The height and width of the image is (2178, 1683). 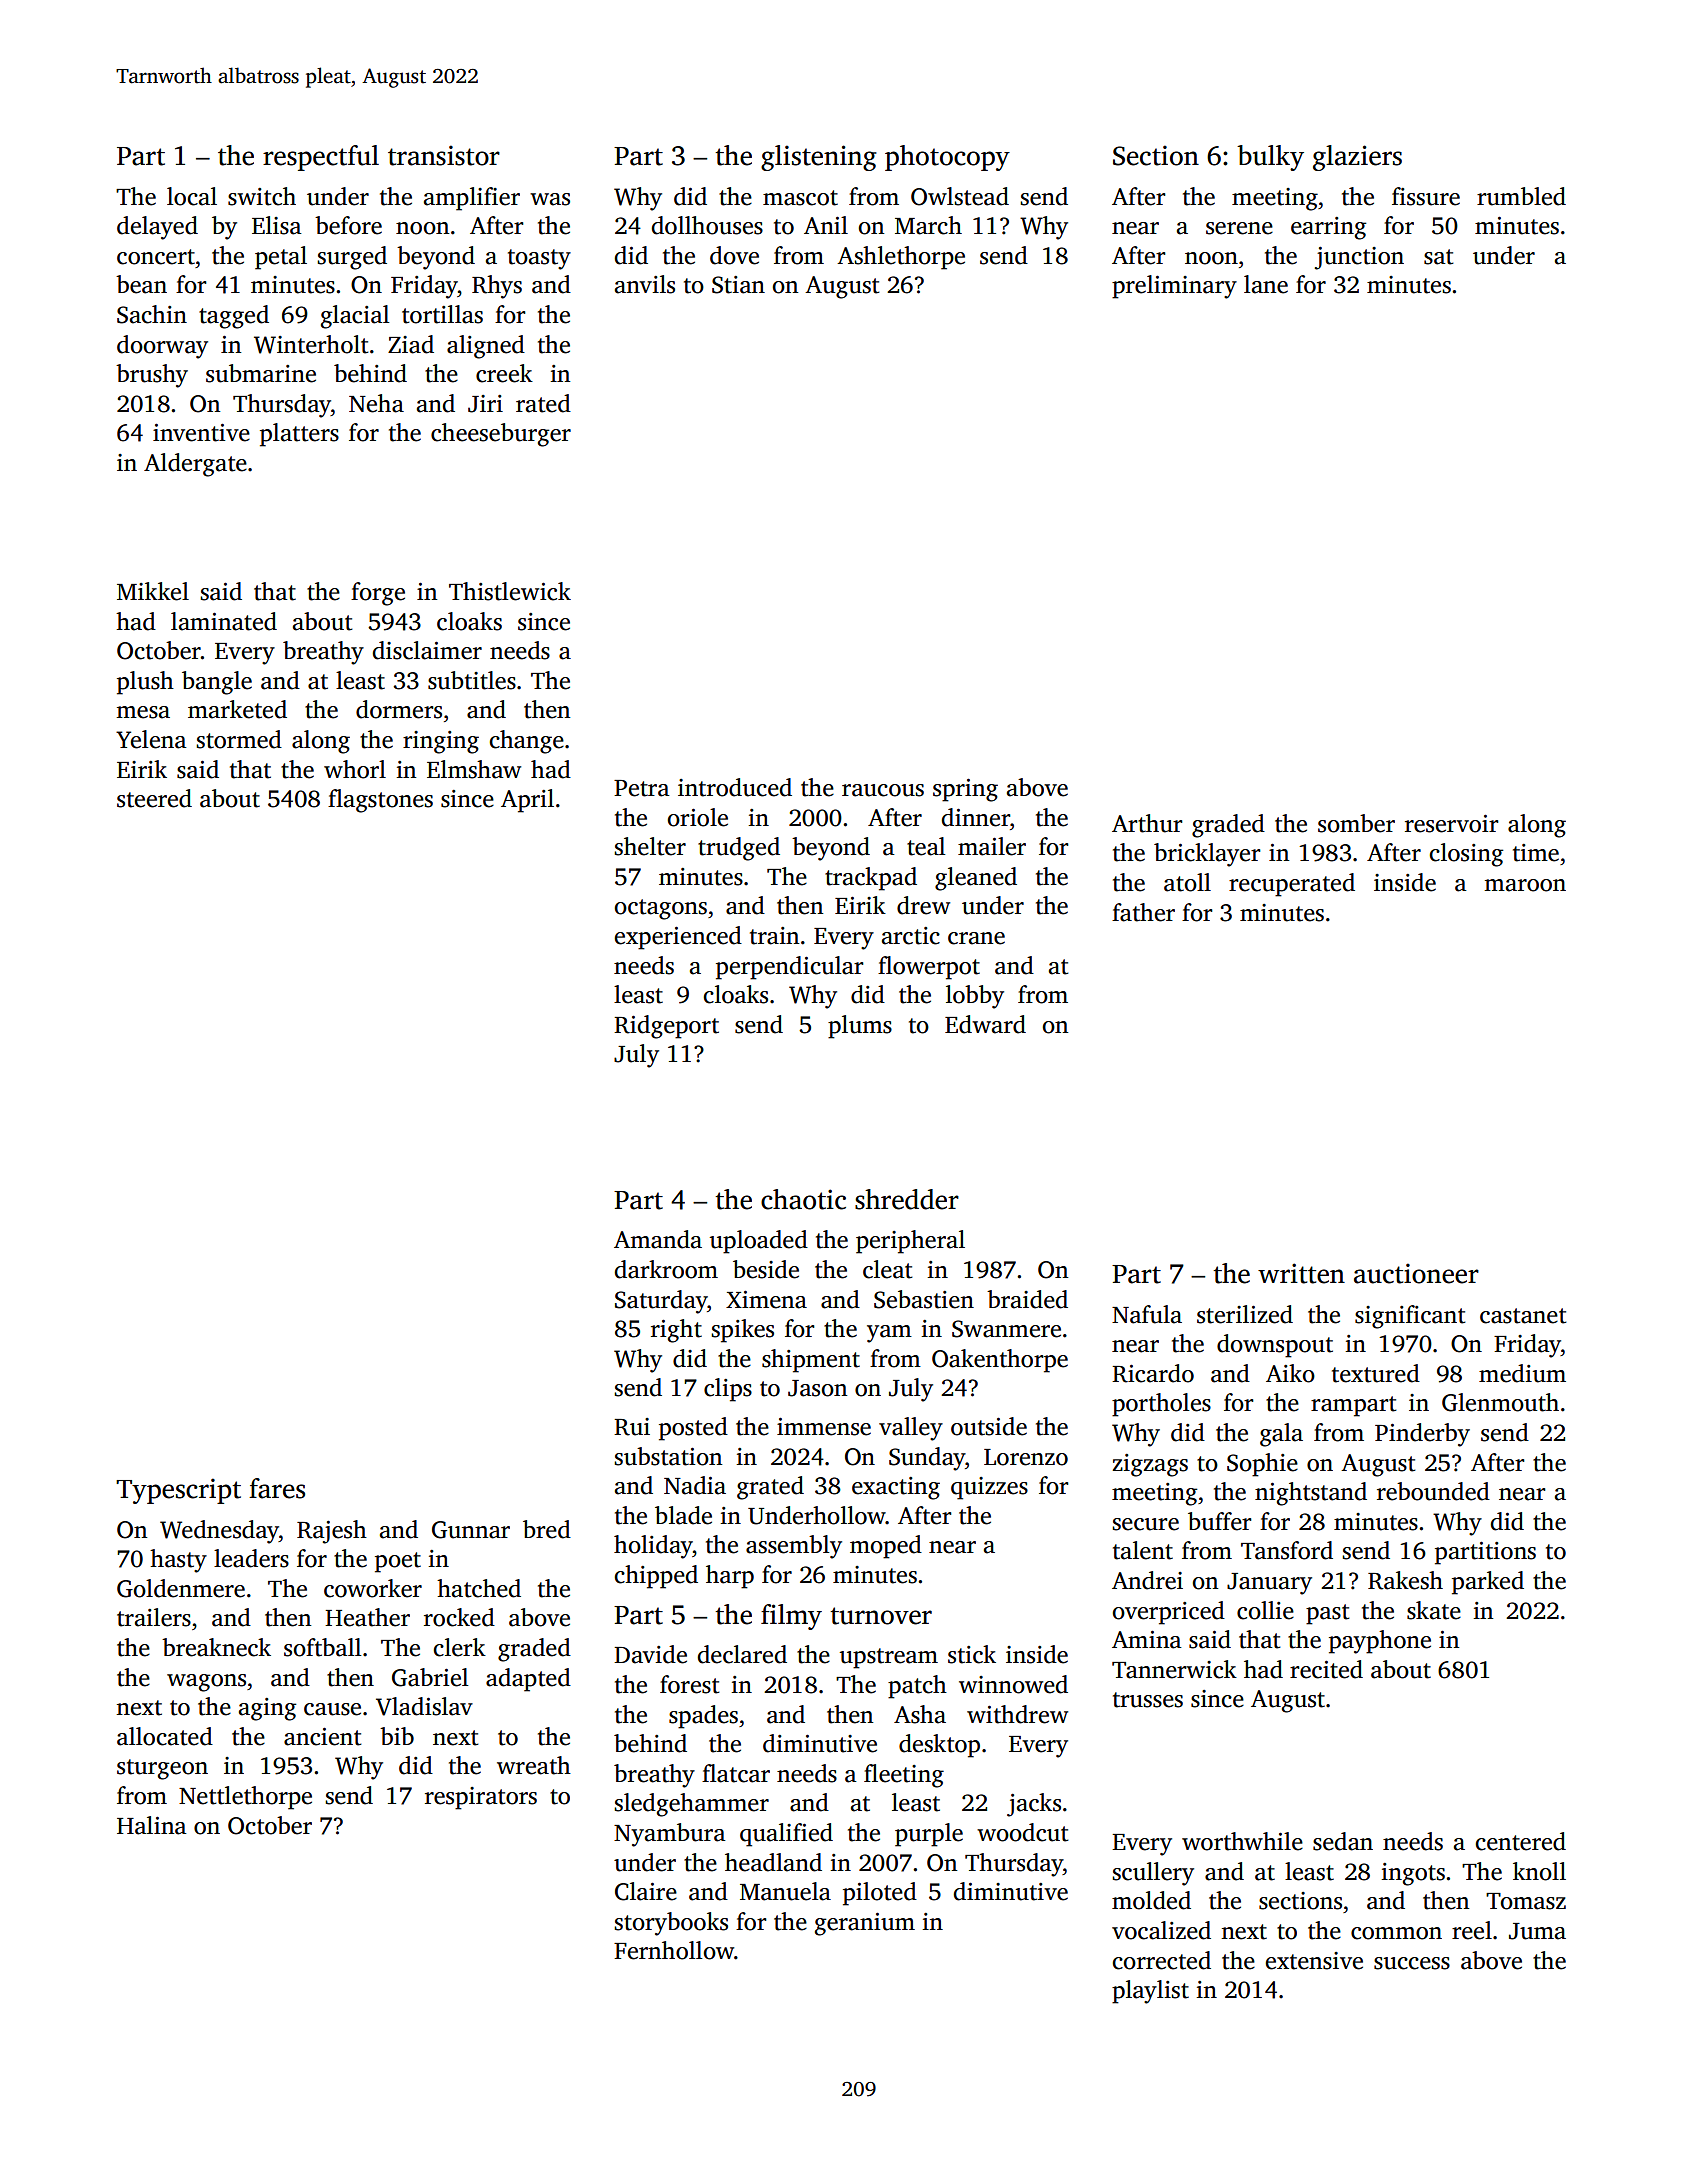 What do you see at coordinates (154, 798) in the image?
I see `steered` at bounding box center [154, 798].
